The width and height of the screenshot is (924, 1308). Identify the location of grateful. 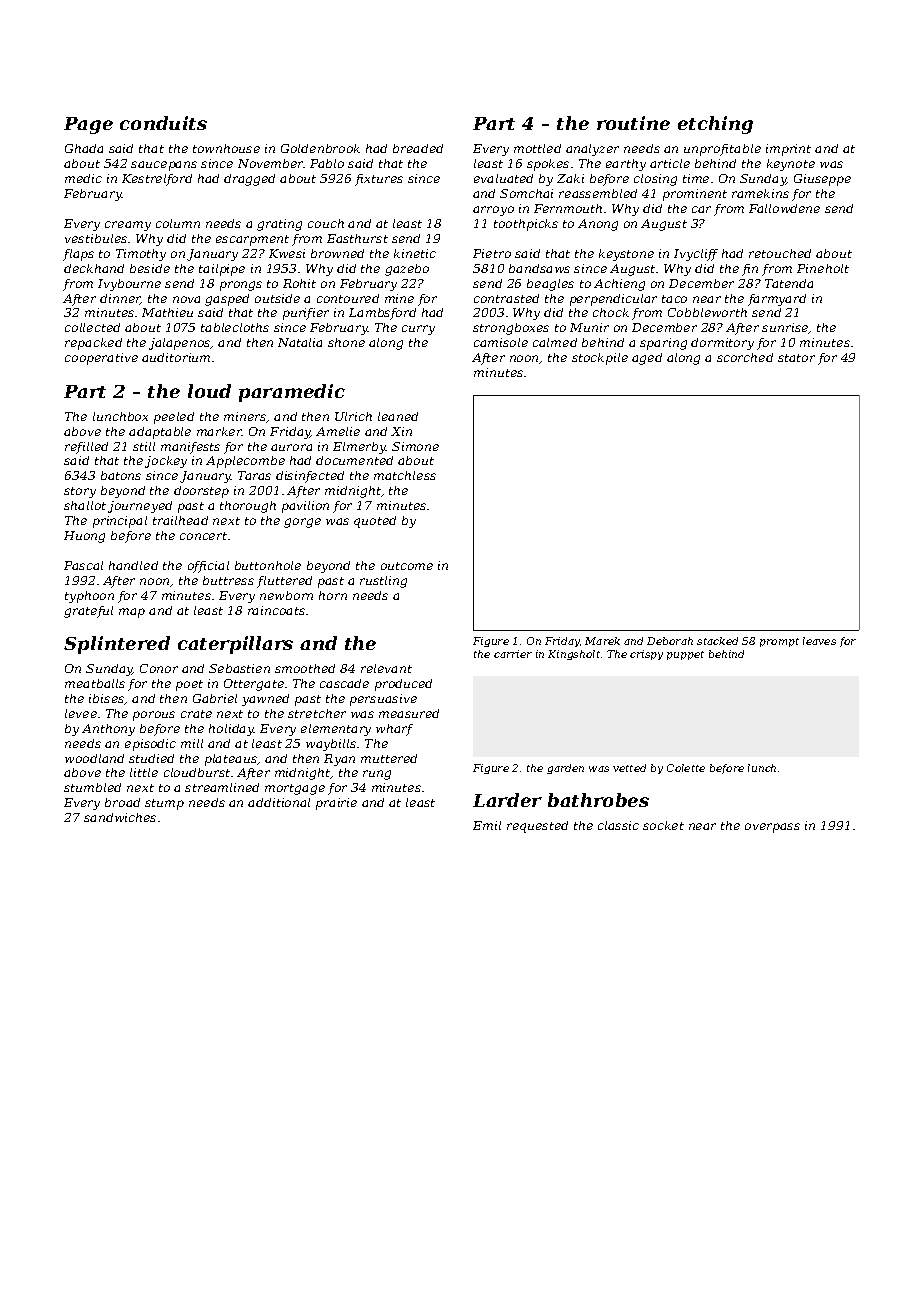
(88, 612).
